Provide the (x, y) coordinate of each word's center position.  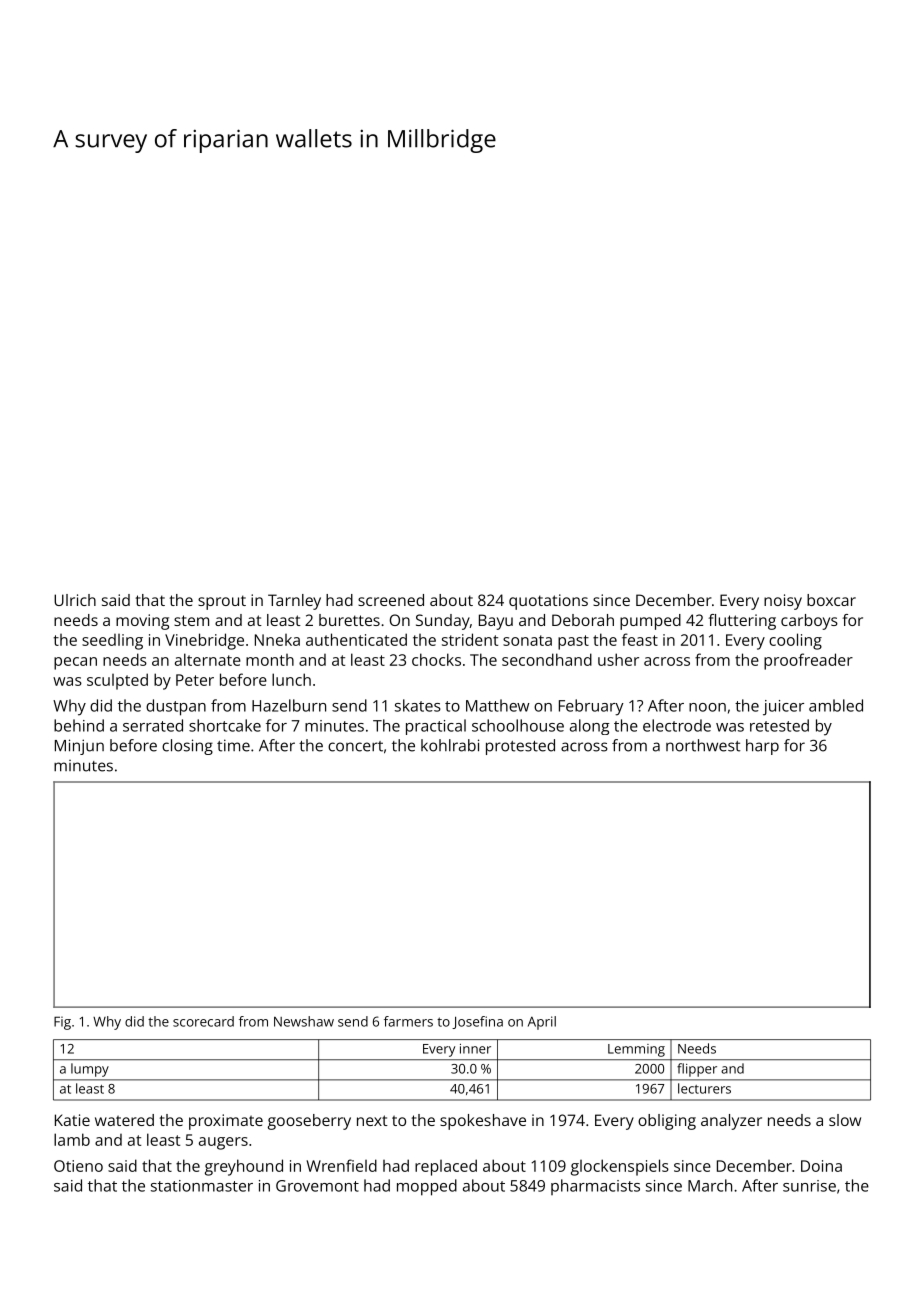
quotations (548, 602)
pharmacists (595, 1187)
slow (845, 1120)
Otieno (78, 1166)
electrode (677, 725)
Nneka (277, 640)
